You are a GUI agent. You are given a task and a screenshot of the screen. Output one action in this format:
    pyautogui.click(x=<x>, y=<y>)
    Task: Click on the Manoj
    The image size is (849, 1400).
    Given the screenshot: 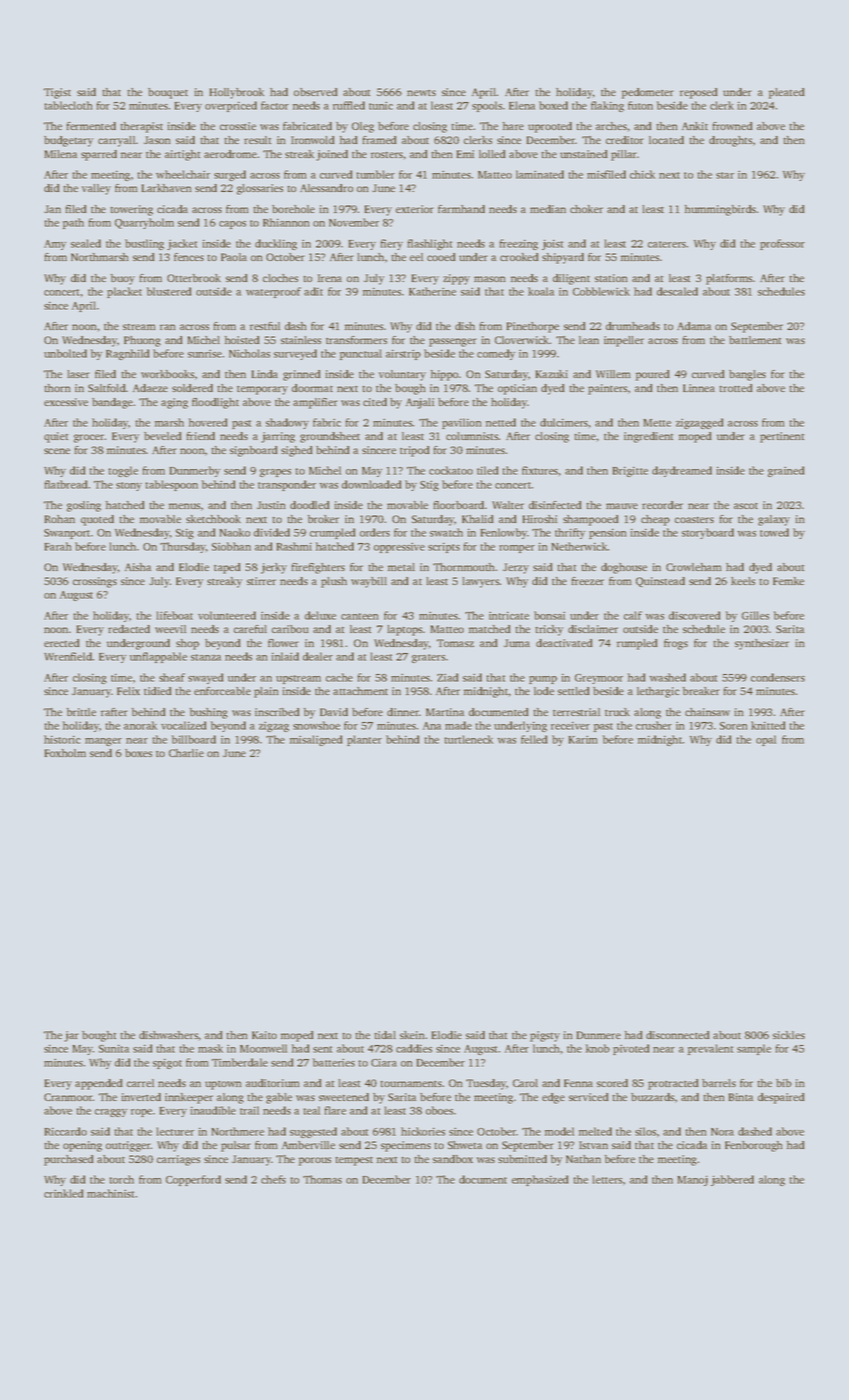 What is the action you would take?
    pyautogui.click(x=693, y=1180)
